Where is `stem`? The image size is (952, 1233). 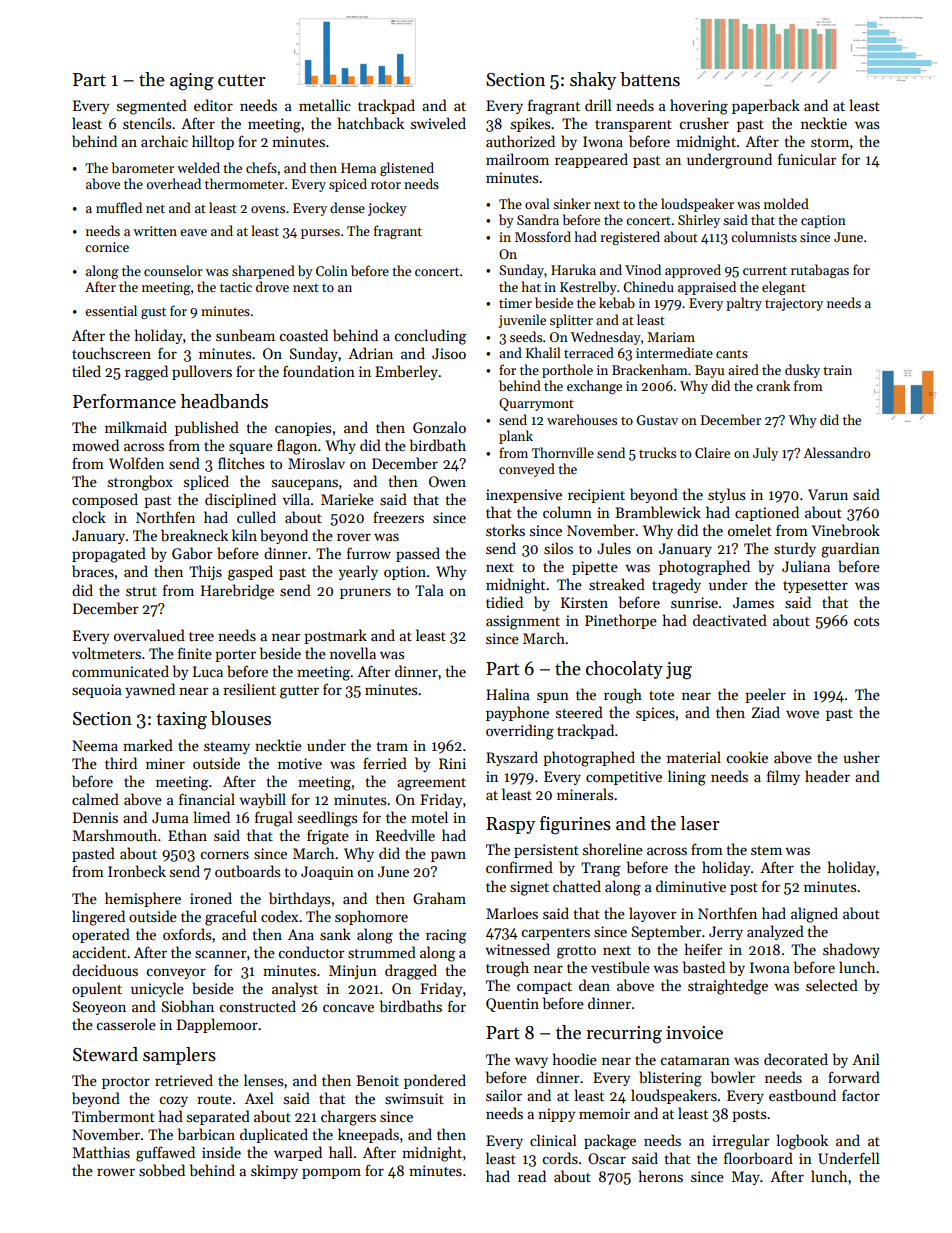 stem is located at coordinates (766, 850).
